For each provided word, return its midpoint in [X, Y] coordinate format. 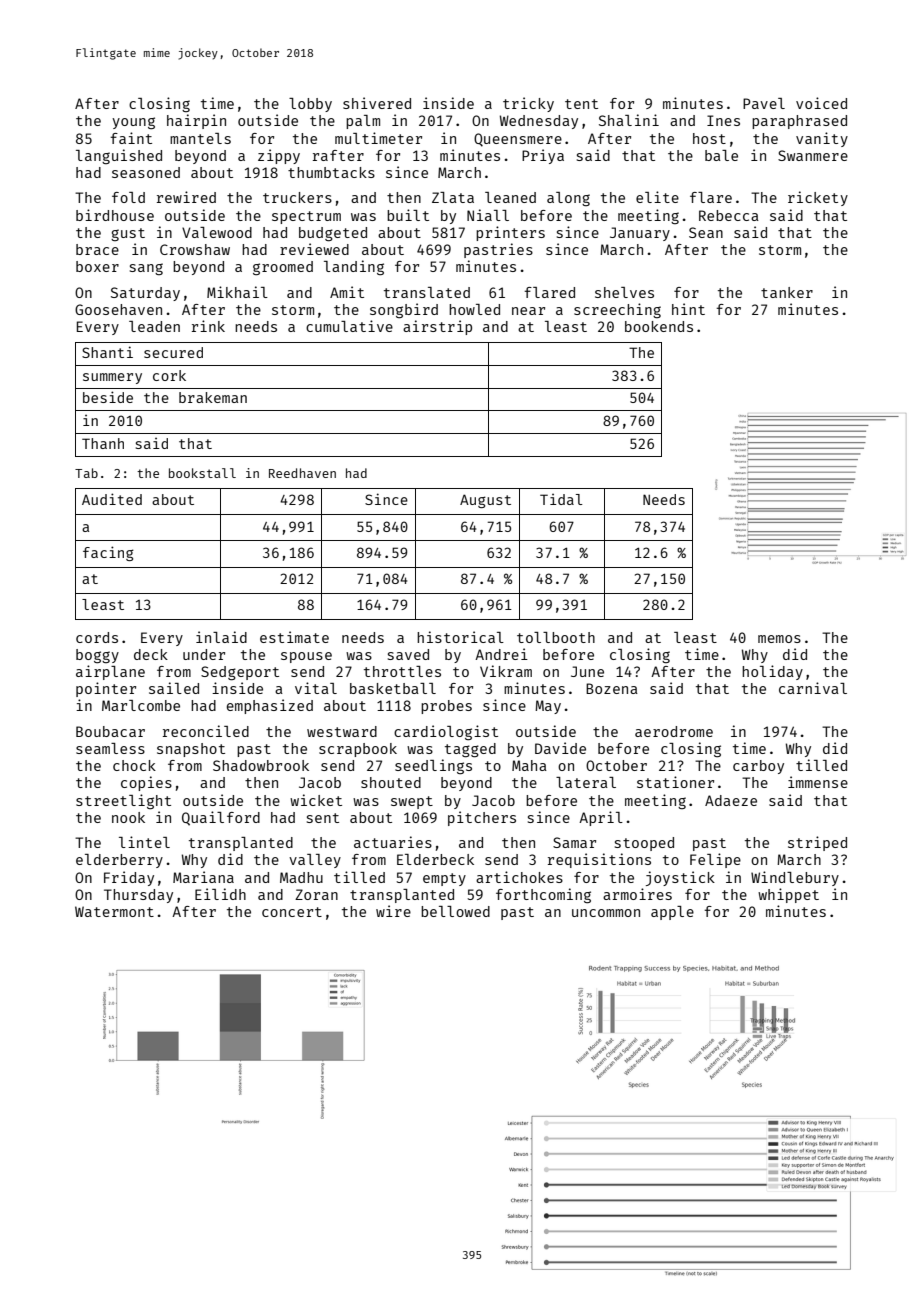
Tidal [561, 499]
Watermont [114, 911]
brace [97, 249]
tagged [470, 750]
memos [779, 639]
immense [818, 782]
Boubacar [110, 731]
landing [354, 267]
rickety [818, 198]
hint [688, 309]
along [568, 199]
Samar [574, 842]
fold [128, 197]
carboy [758, 767]
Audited [112, 499]
